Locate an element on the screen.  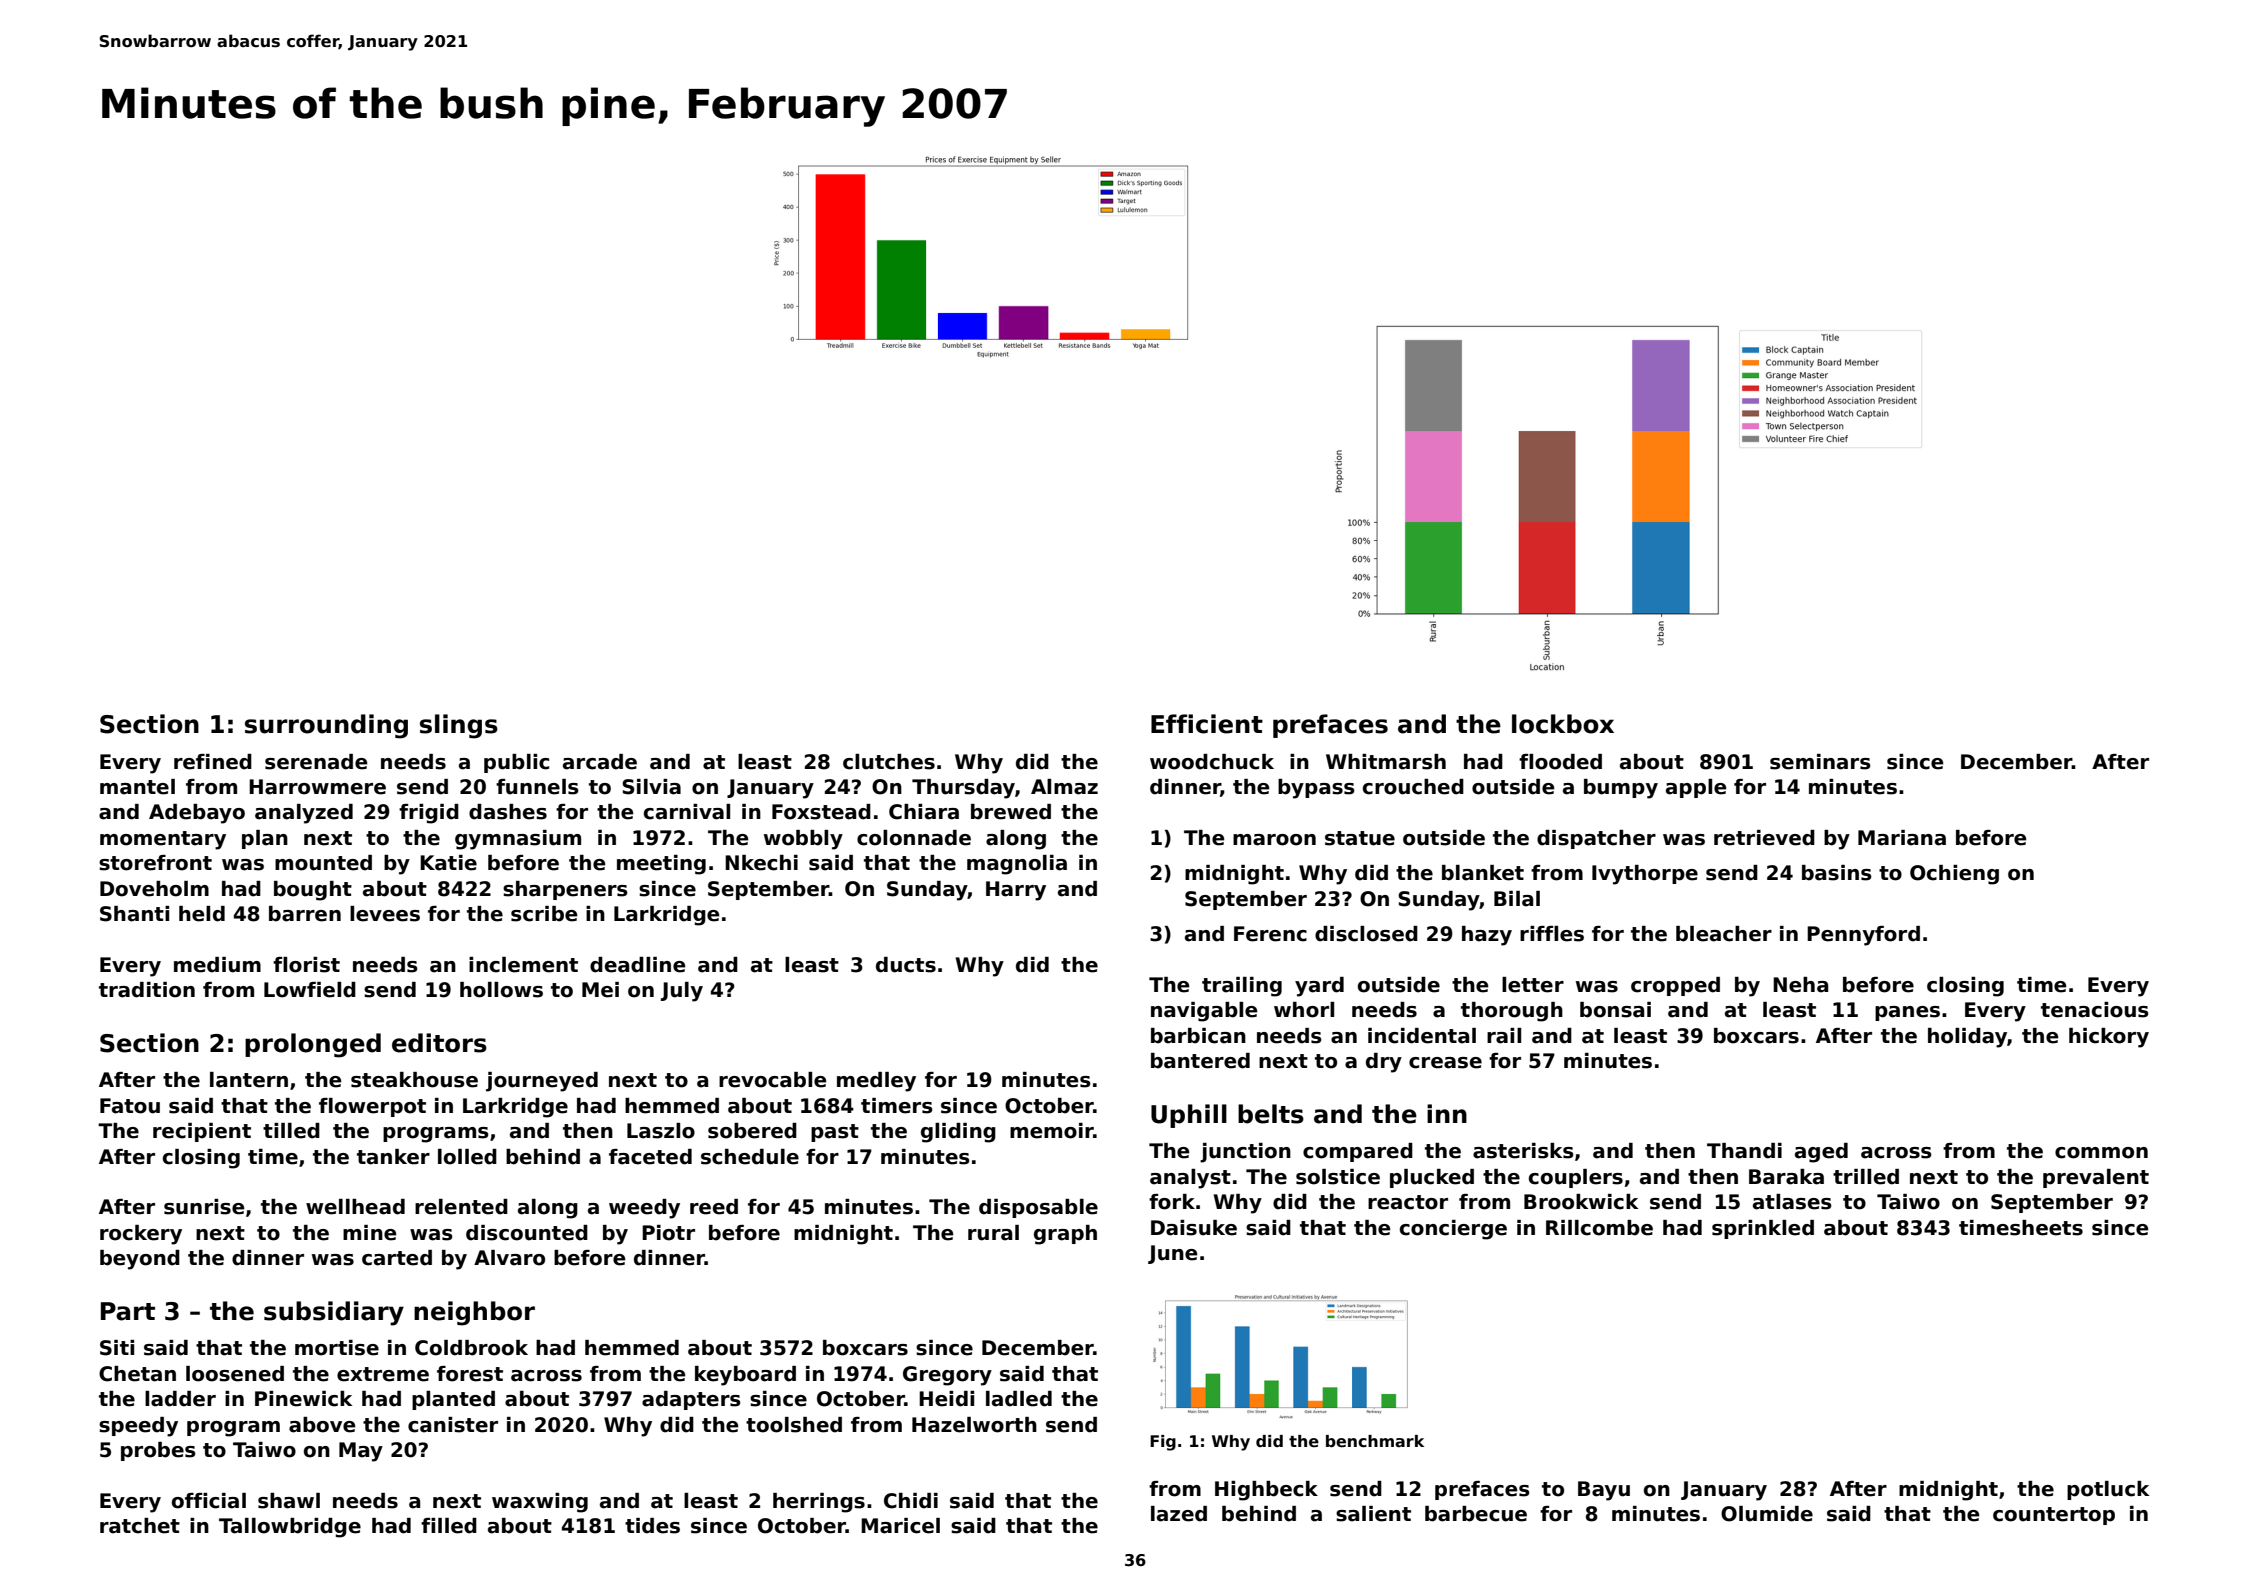
gymnasium is located at coordinates (518, 840).
